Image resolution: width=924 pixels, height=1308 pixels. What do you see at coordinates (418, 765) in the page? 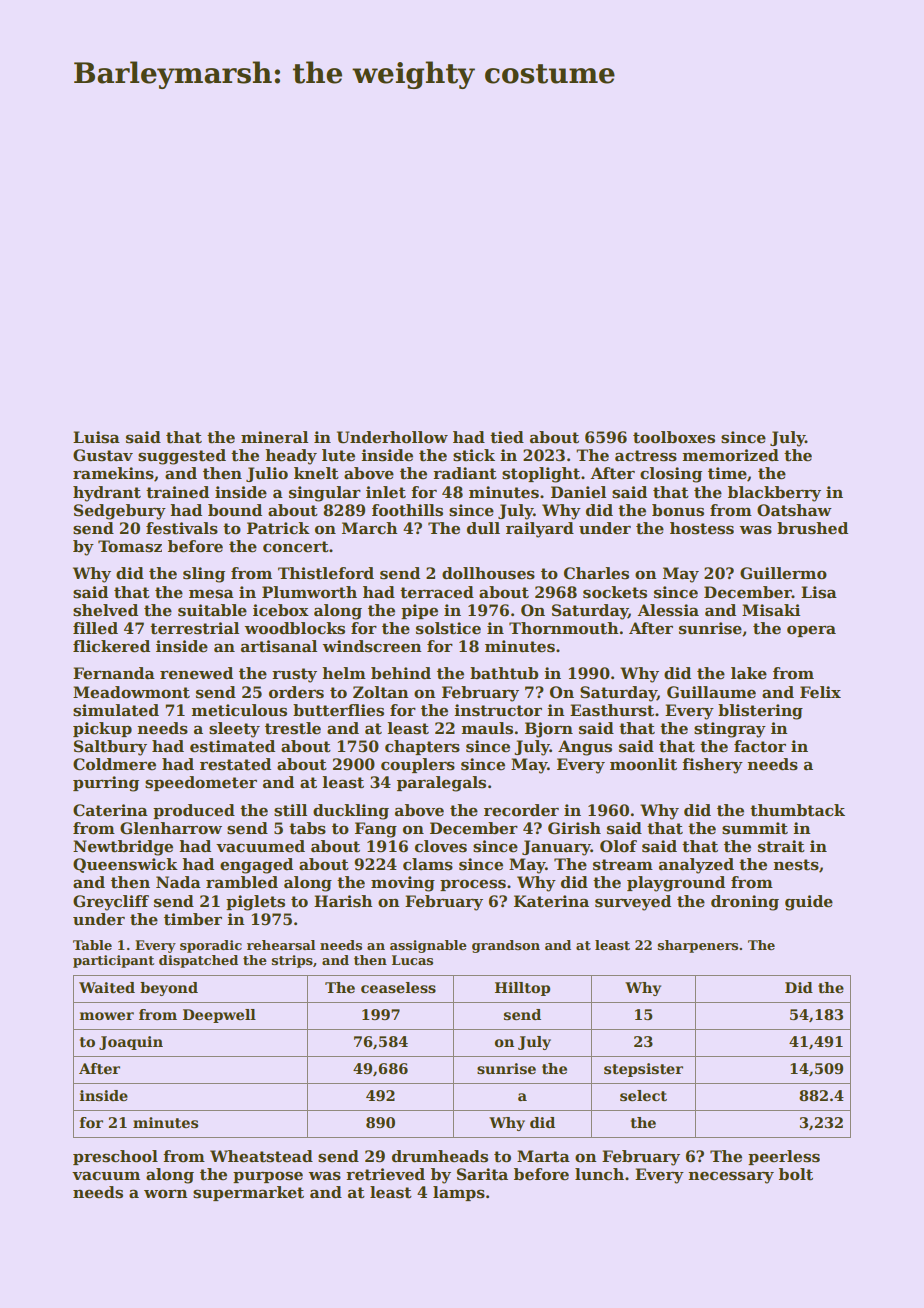
I see `couplers` at bounding box center [418, 765].
